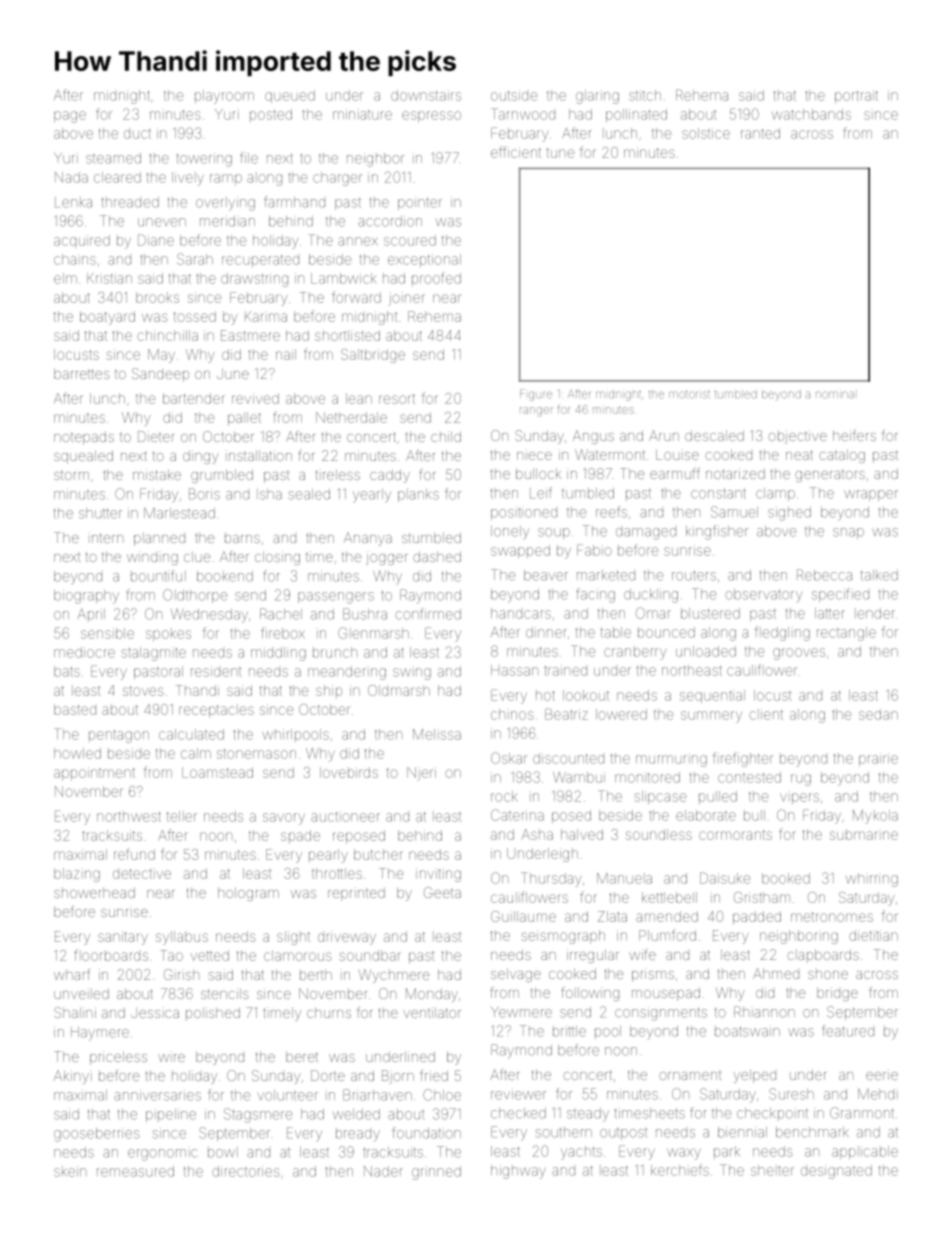 The height and width of the screenshot is (1233, 952). What do you see at coordinates (856, 96) in the screenshot?
I see `portrait` at bounding box center [856, 96].
